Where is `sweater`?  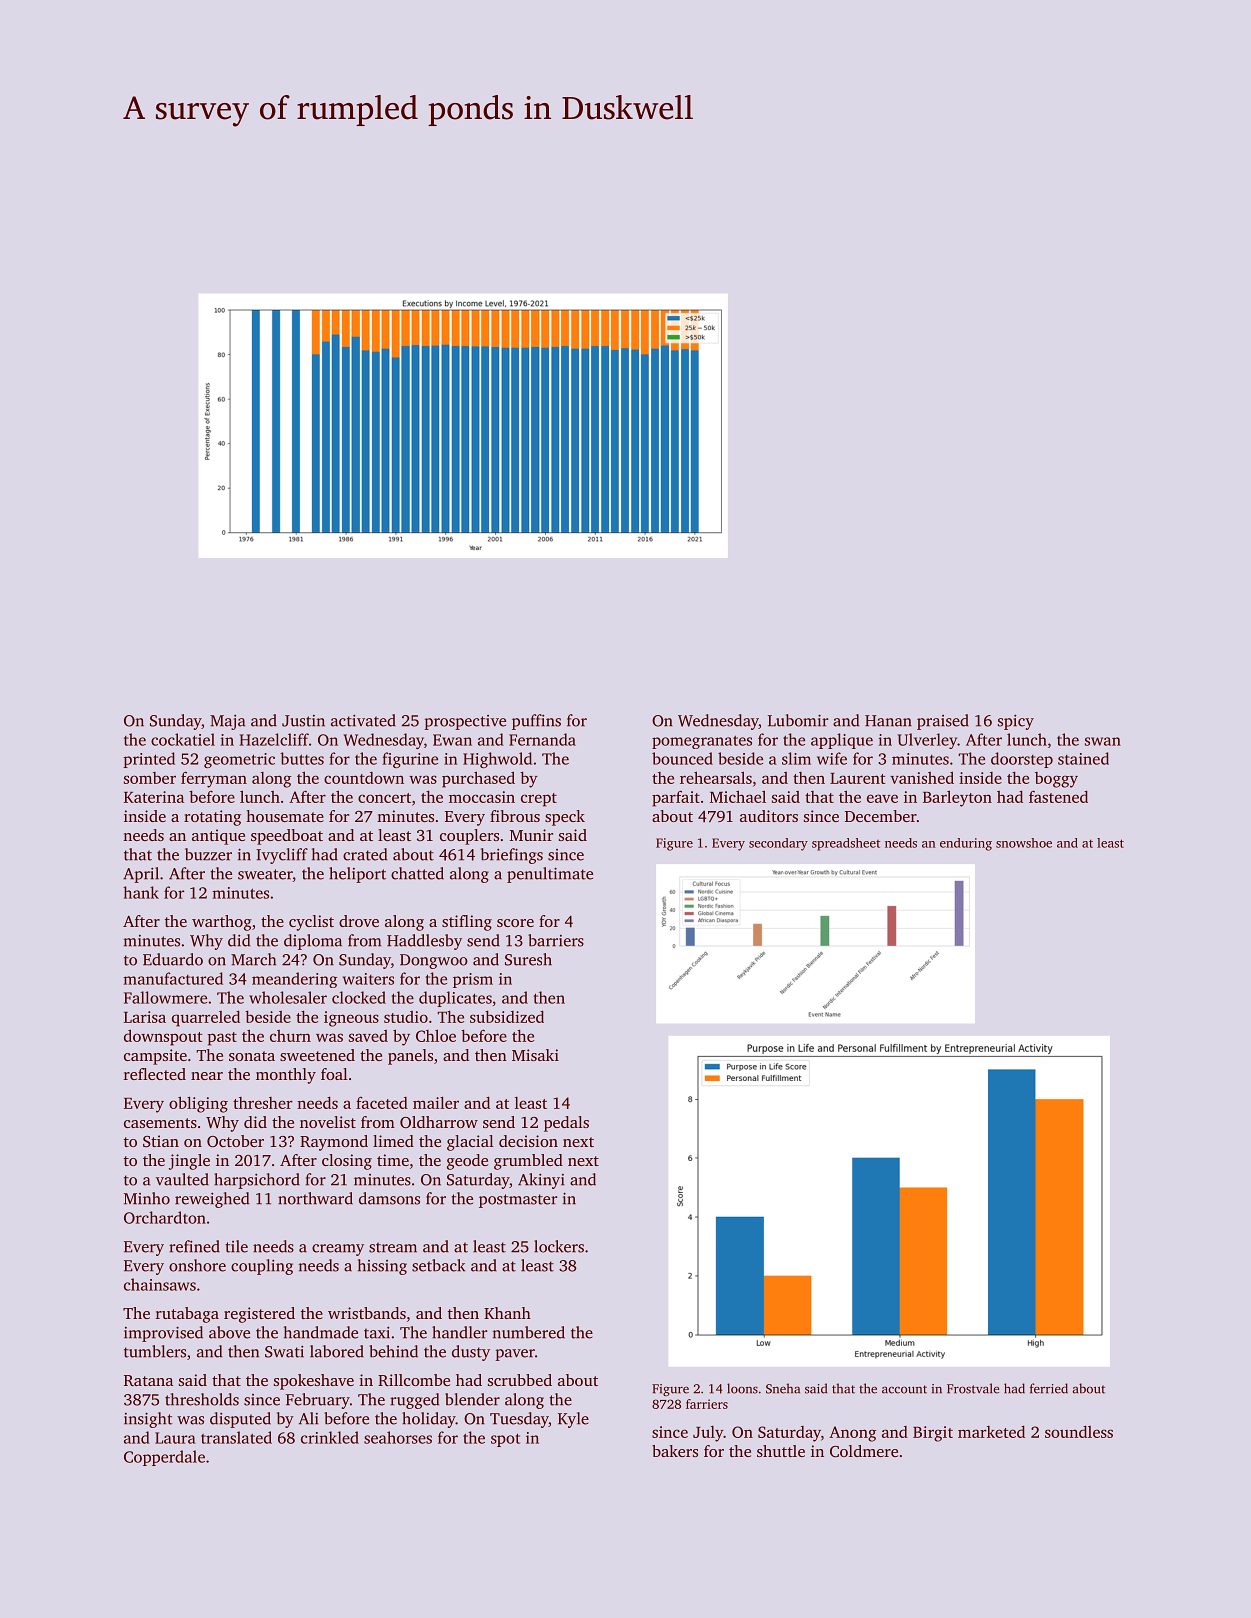
sweater is located at coordinates (265, 875).
